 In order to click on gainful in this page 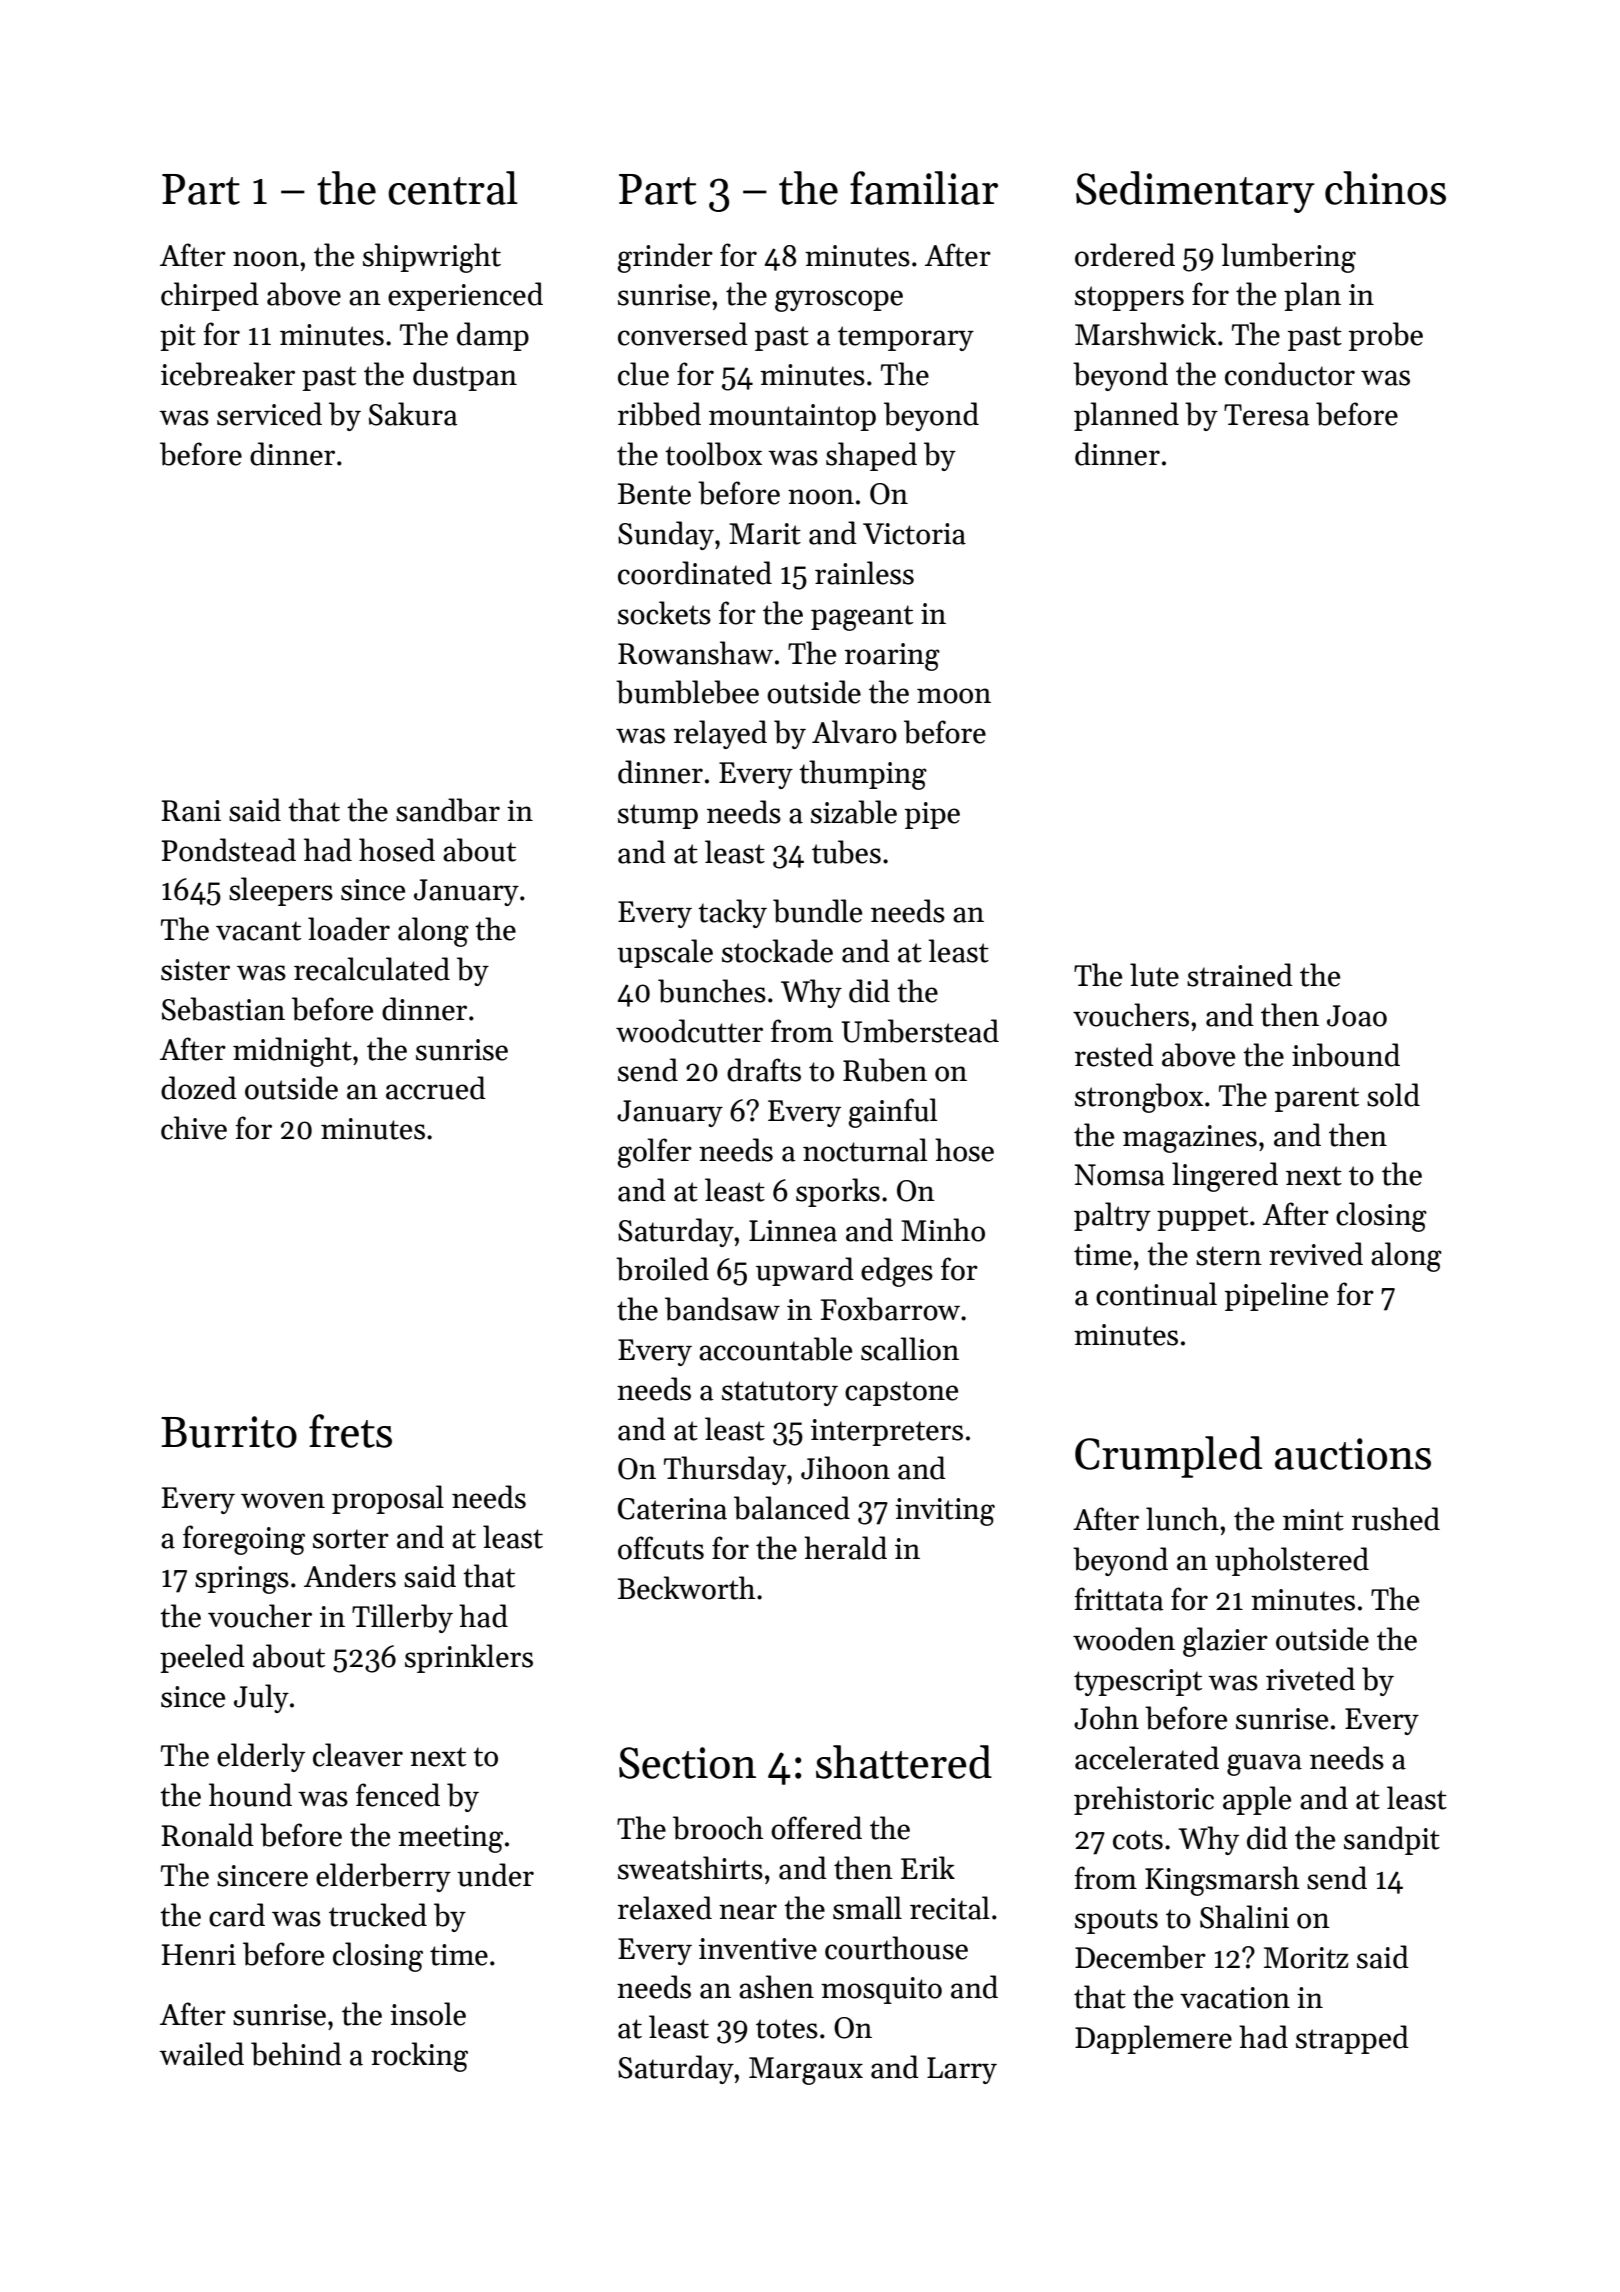, I will do `click(892, 1113)`.
